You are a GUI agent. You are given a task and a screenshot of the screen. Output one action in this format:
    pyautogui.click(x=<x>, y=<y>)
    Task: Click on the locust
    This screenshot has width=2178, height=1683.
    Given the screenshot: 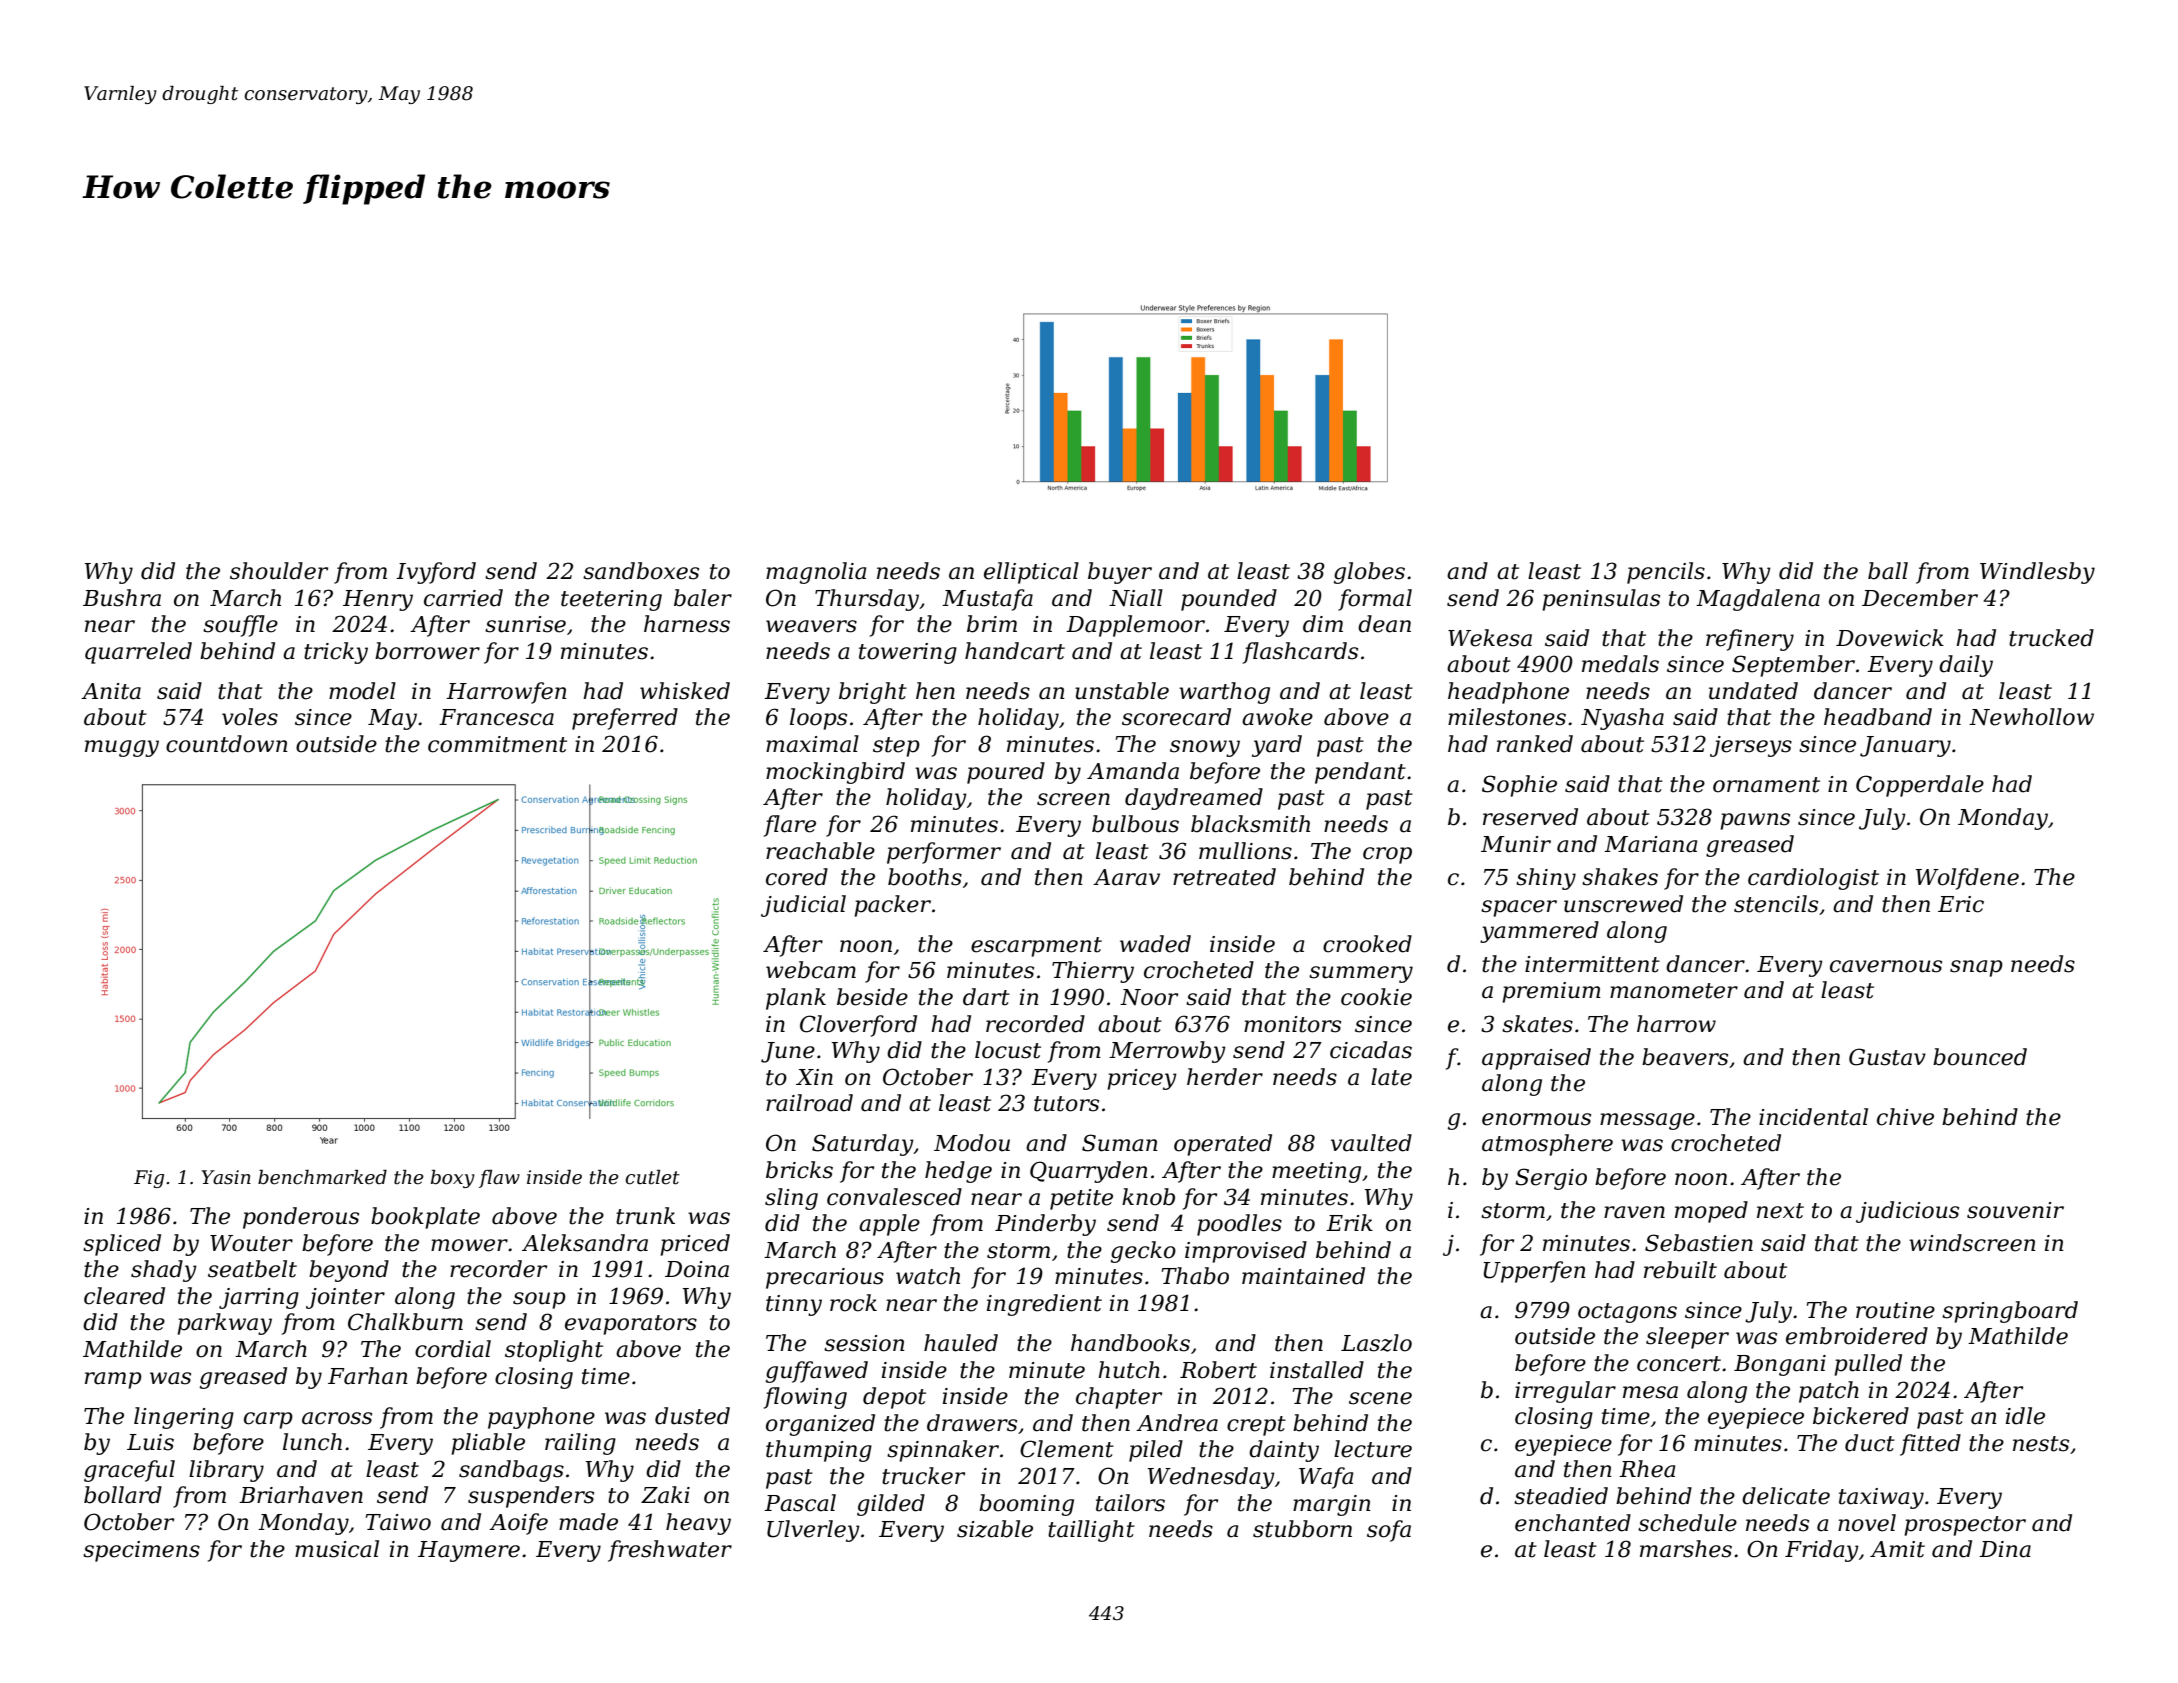 What is the action you would take?
    pyautogui.click(x=1008, y=1050)
